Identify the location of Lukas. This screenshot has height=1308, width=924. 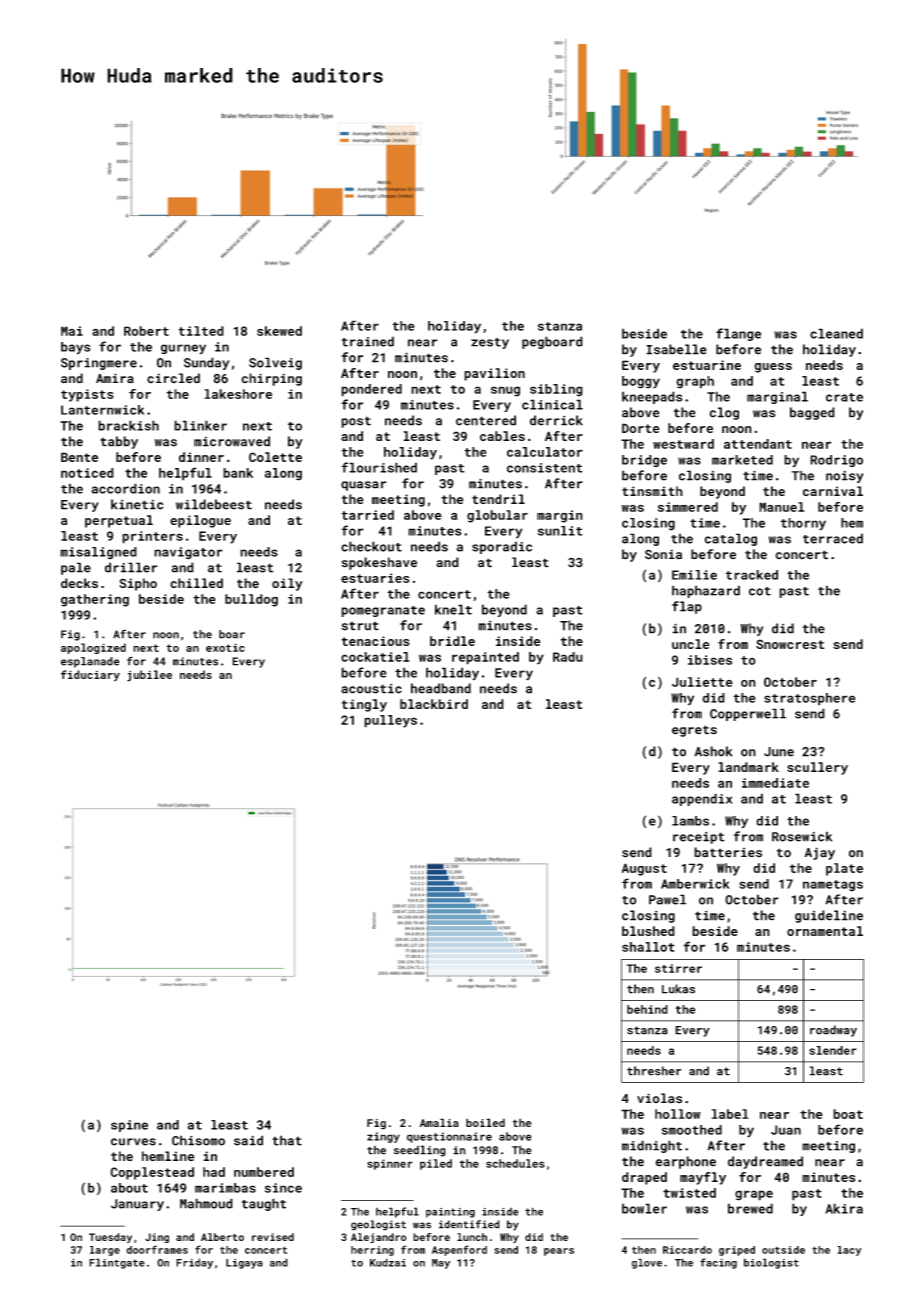
(678, 989).
